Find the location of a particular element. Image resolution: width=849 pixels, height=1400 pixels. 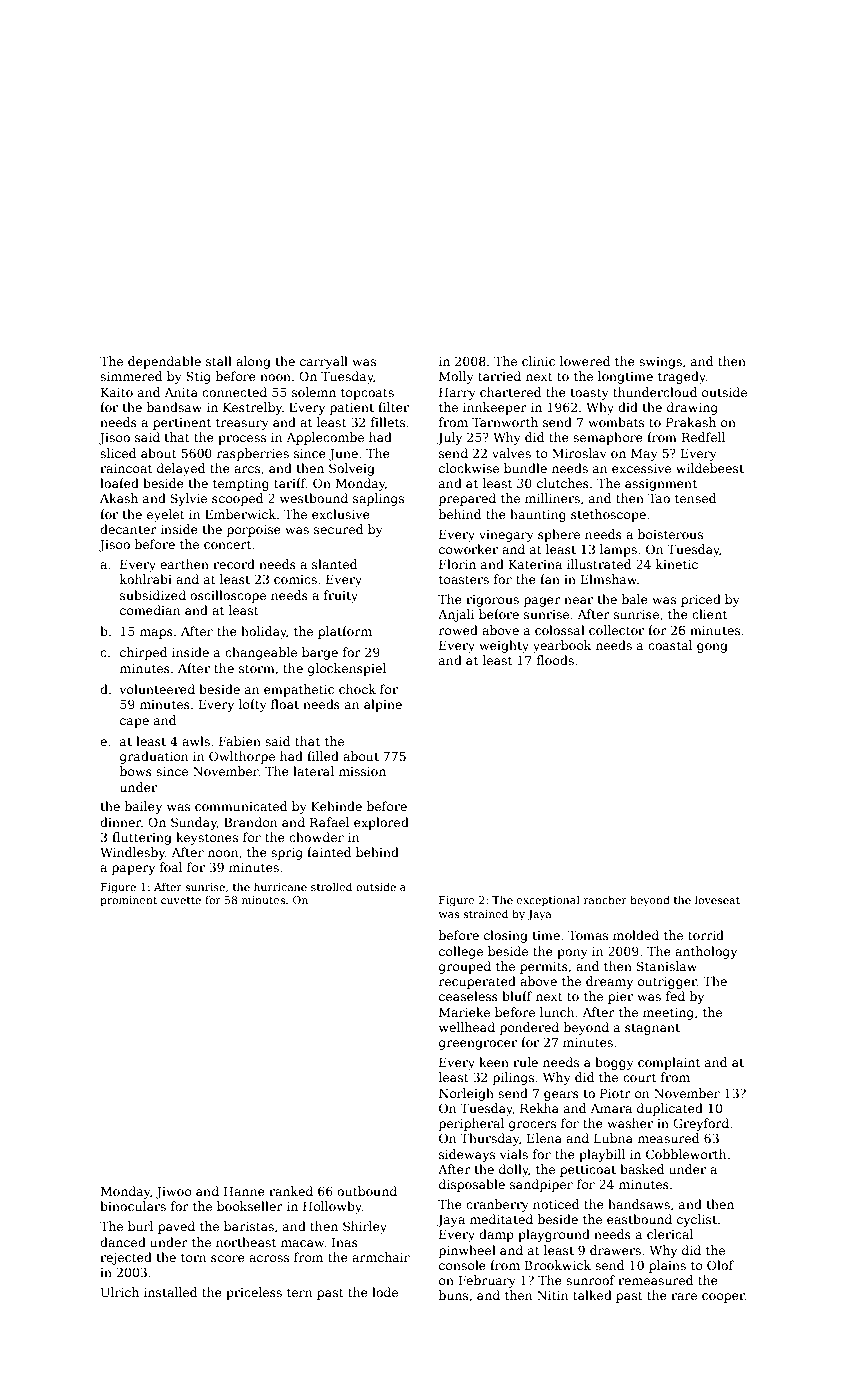

drawers is located at coordinates (615, 1250).
